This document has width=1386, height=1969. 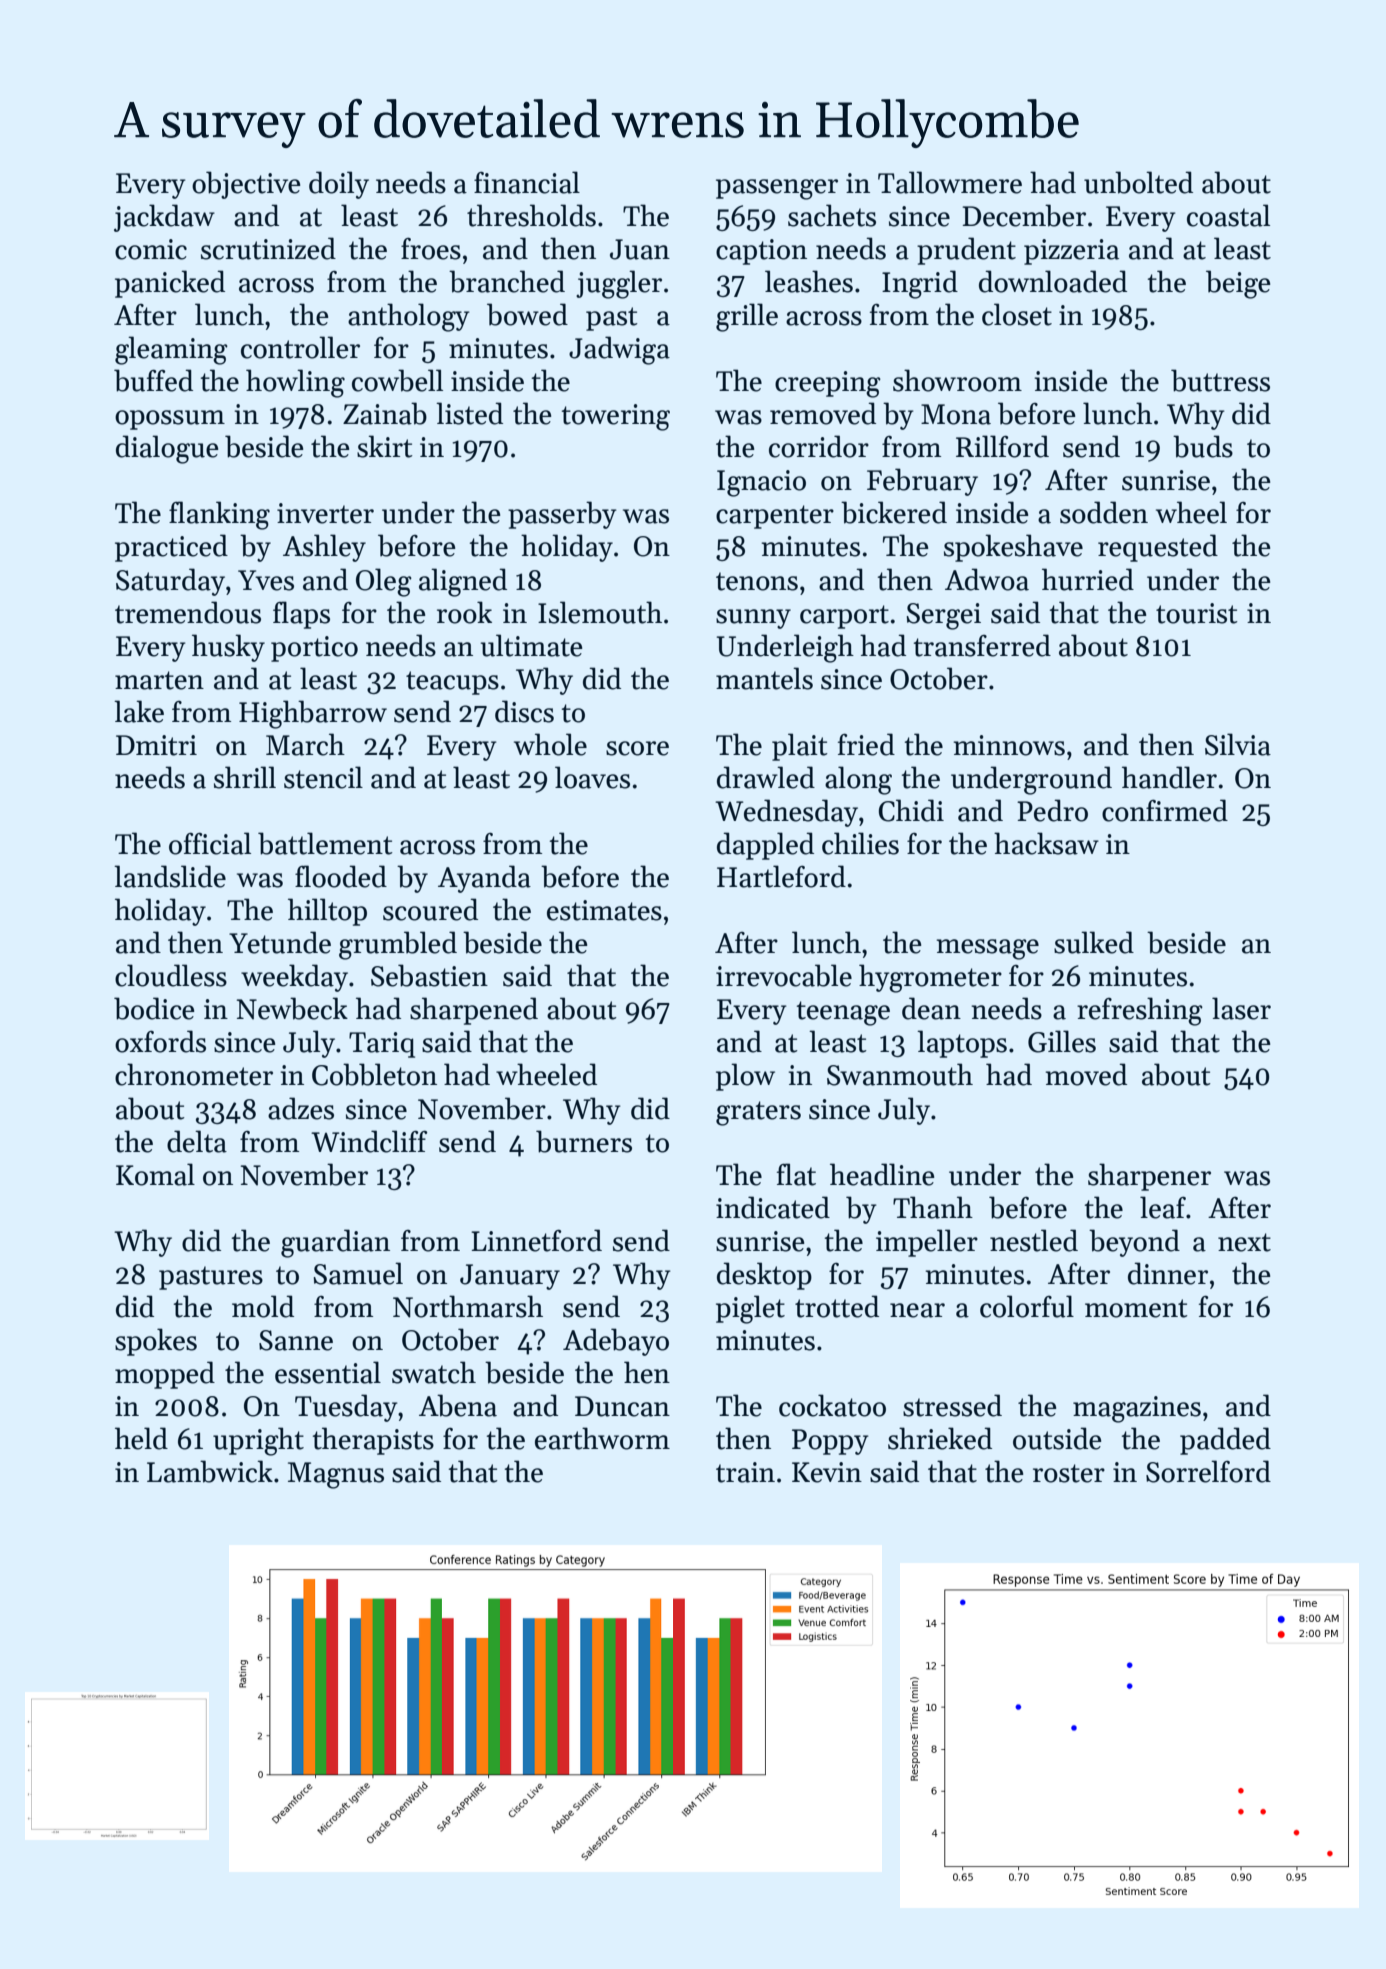 What do you see at coordinates (777, 189) in the document?
I see `passenger` at bounding box center [777, 189].
